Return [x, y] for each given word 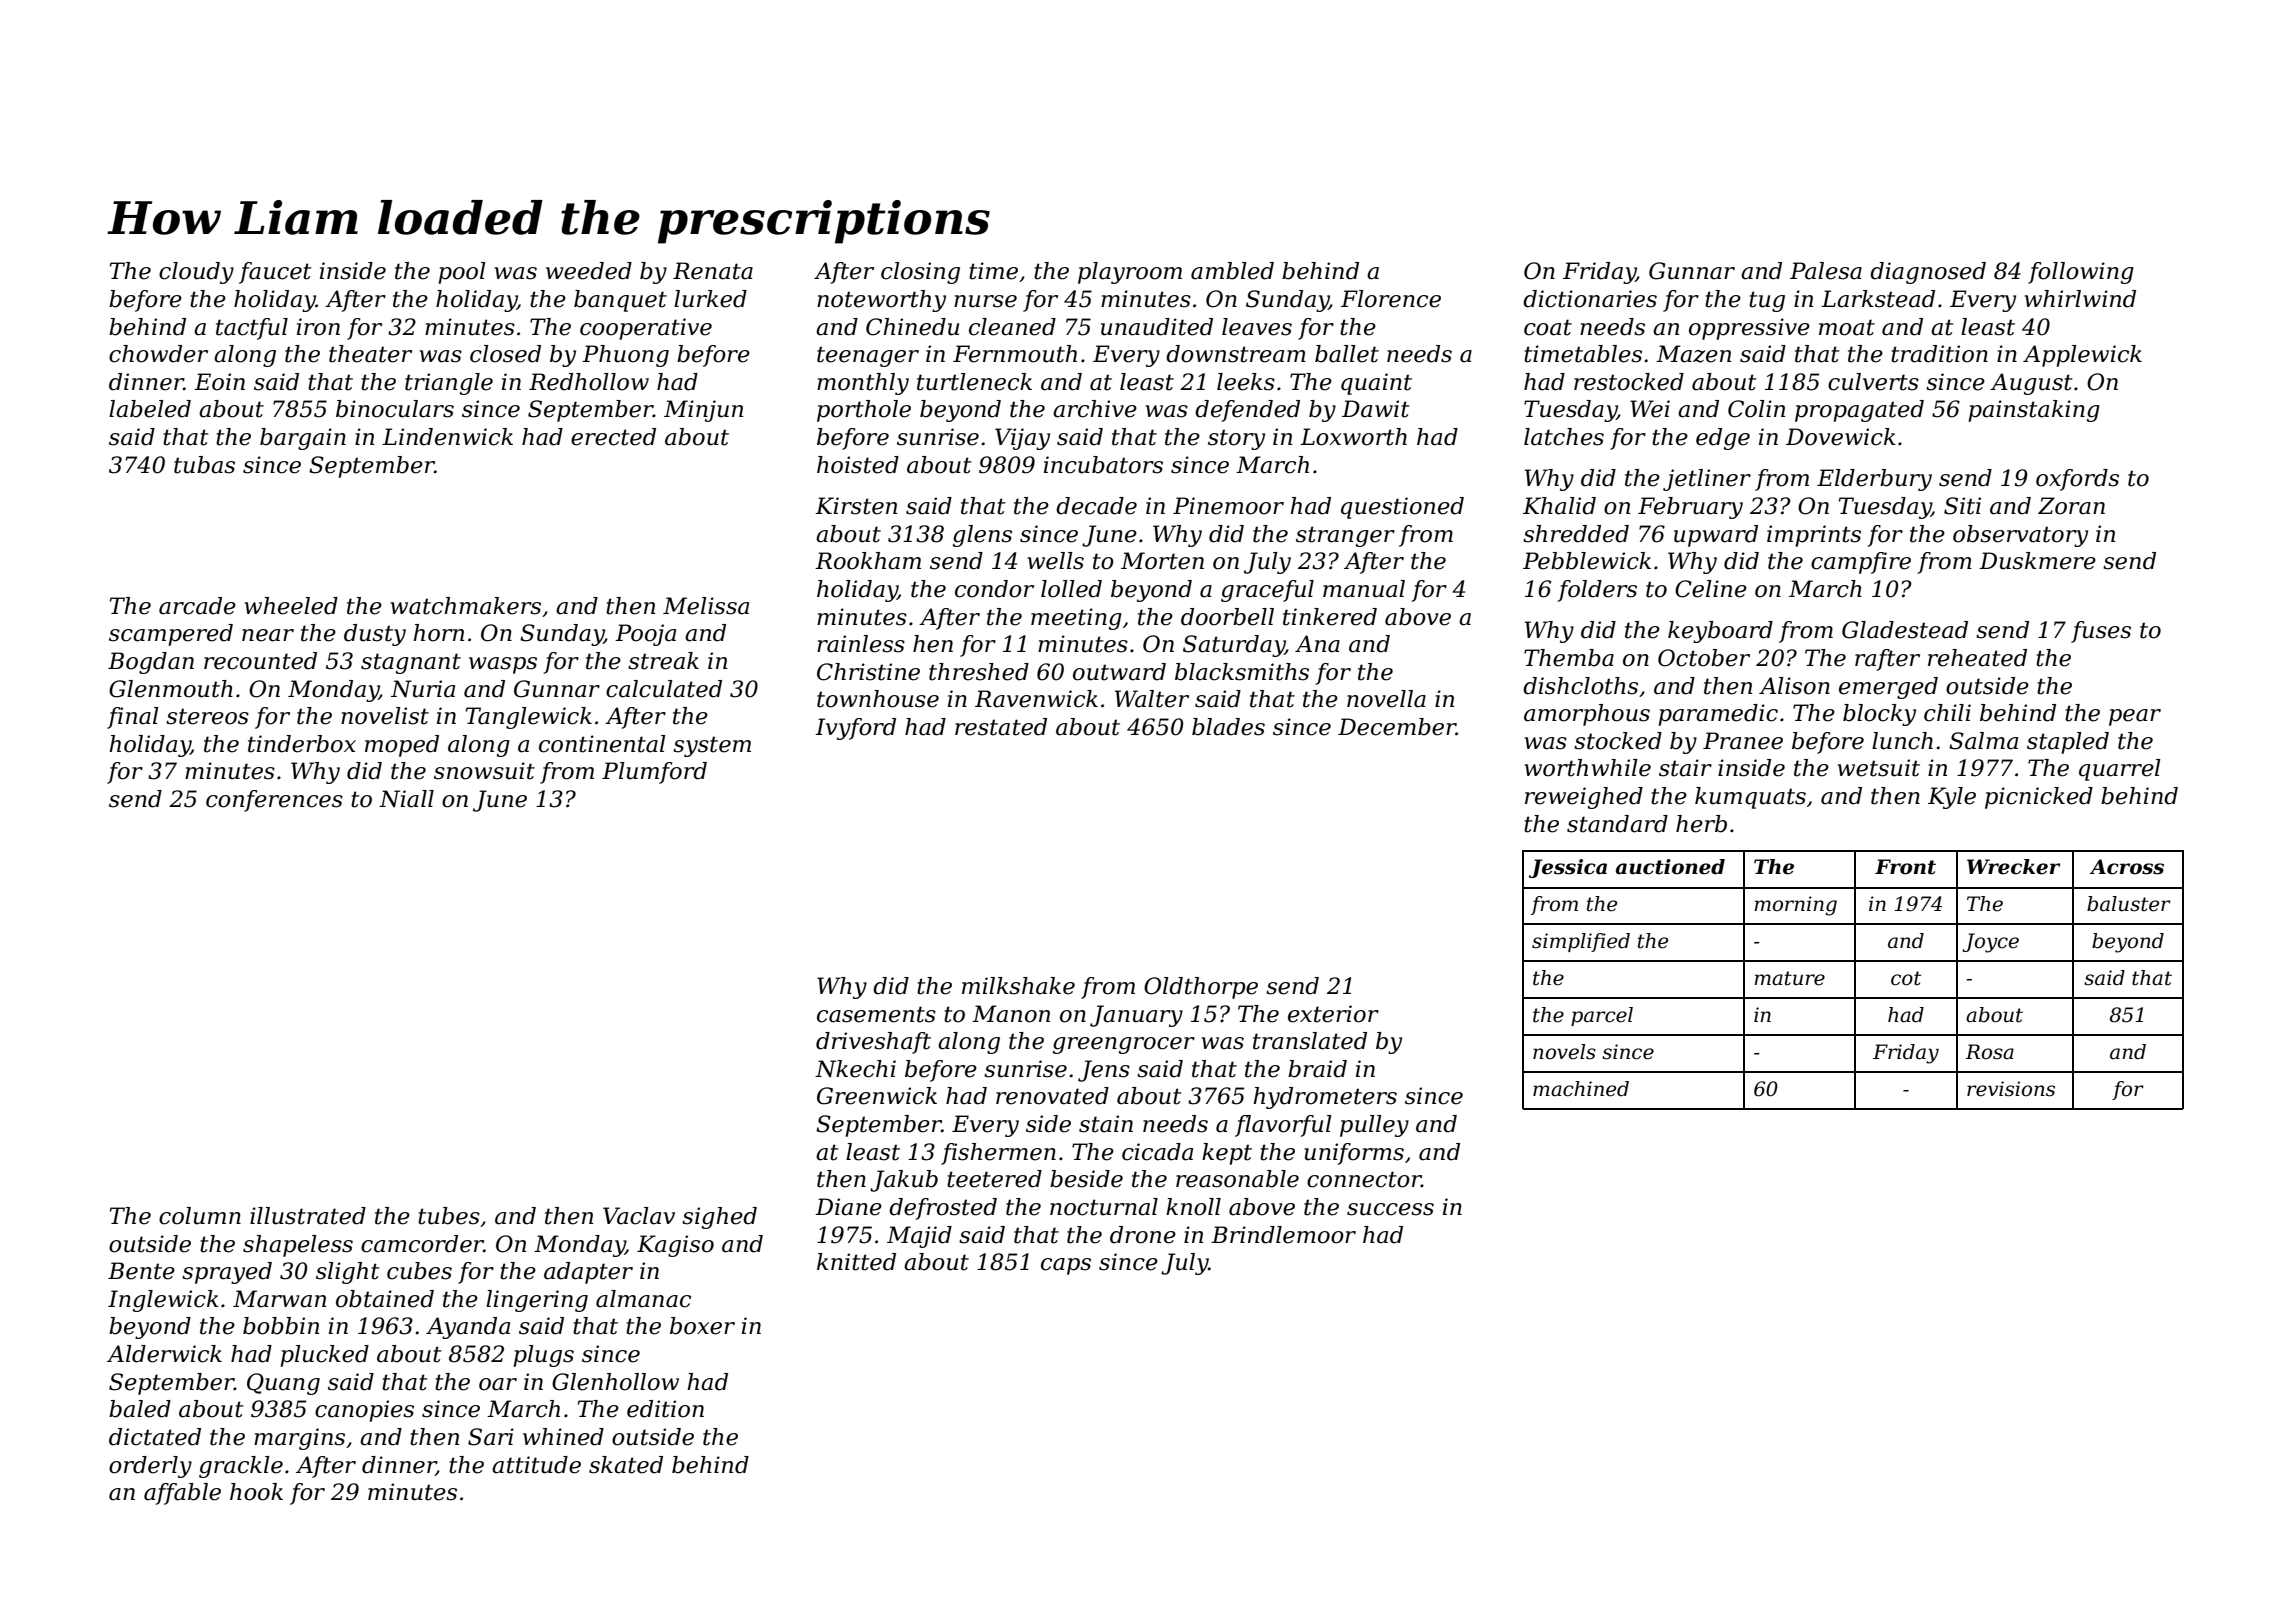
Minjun [703, 411]
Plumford [654, 773]
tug [1767, 301]
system [712, 746]
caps [1066, 1266]
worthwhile [1588, 768]
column [200, 1216]
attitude [536, 1465]
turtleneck [974, 382]
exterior [1333, 1014]
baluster [2129, 904]
